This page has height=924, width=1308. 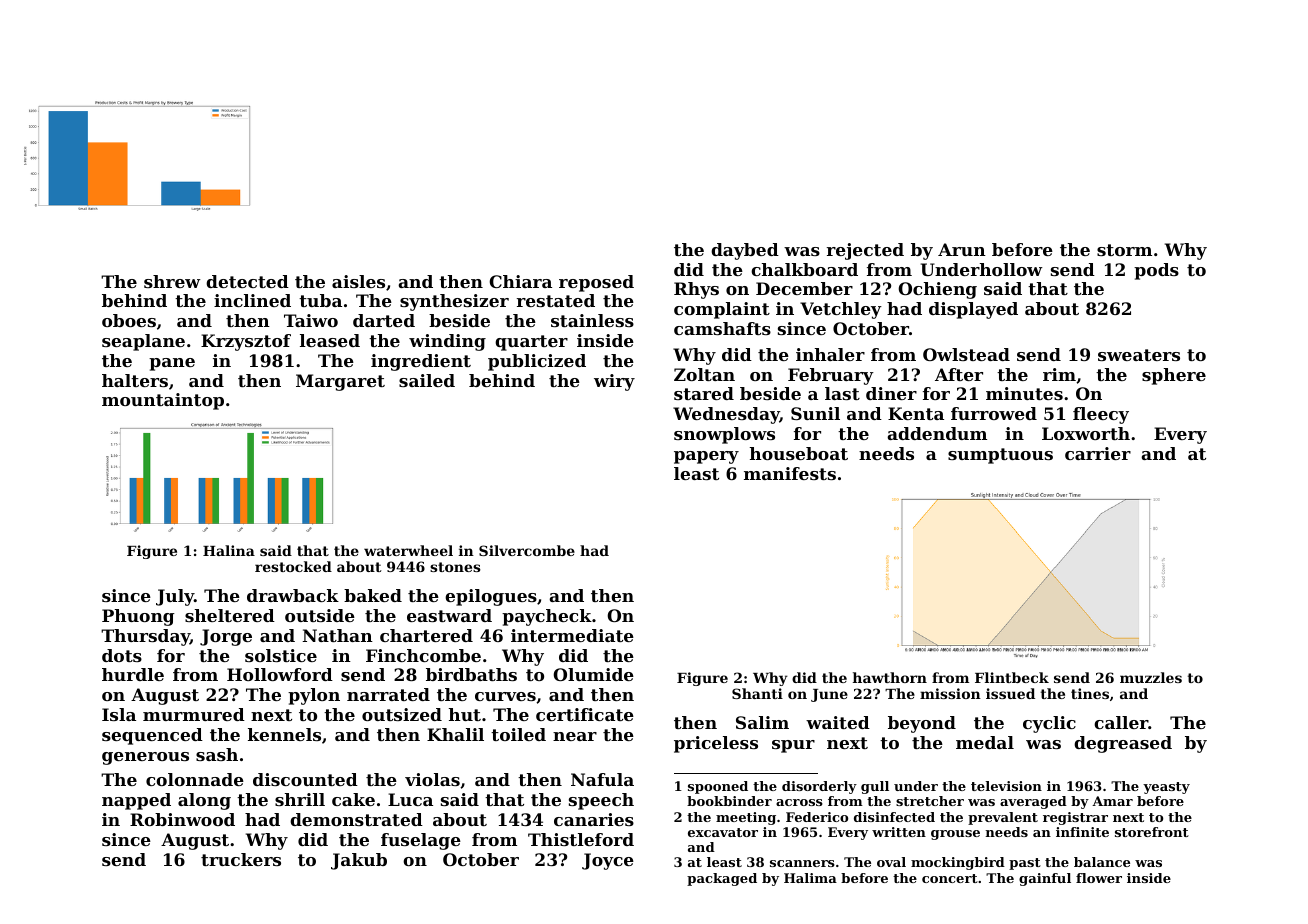 What do you see at coordinates (1174, 376) in the page?
I see `sphere` at bounding box center [1174, 376].
